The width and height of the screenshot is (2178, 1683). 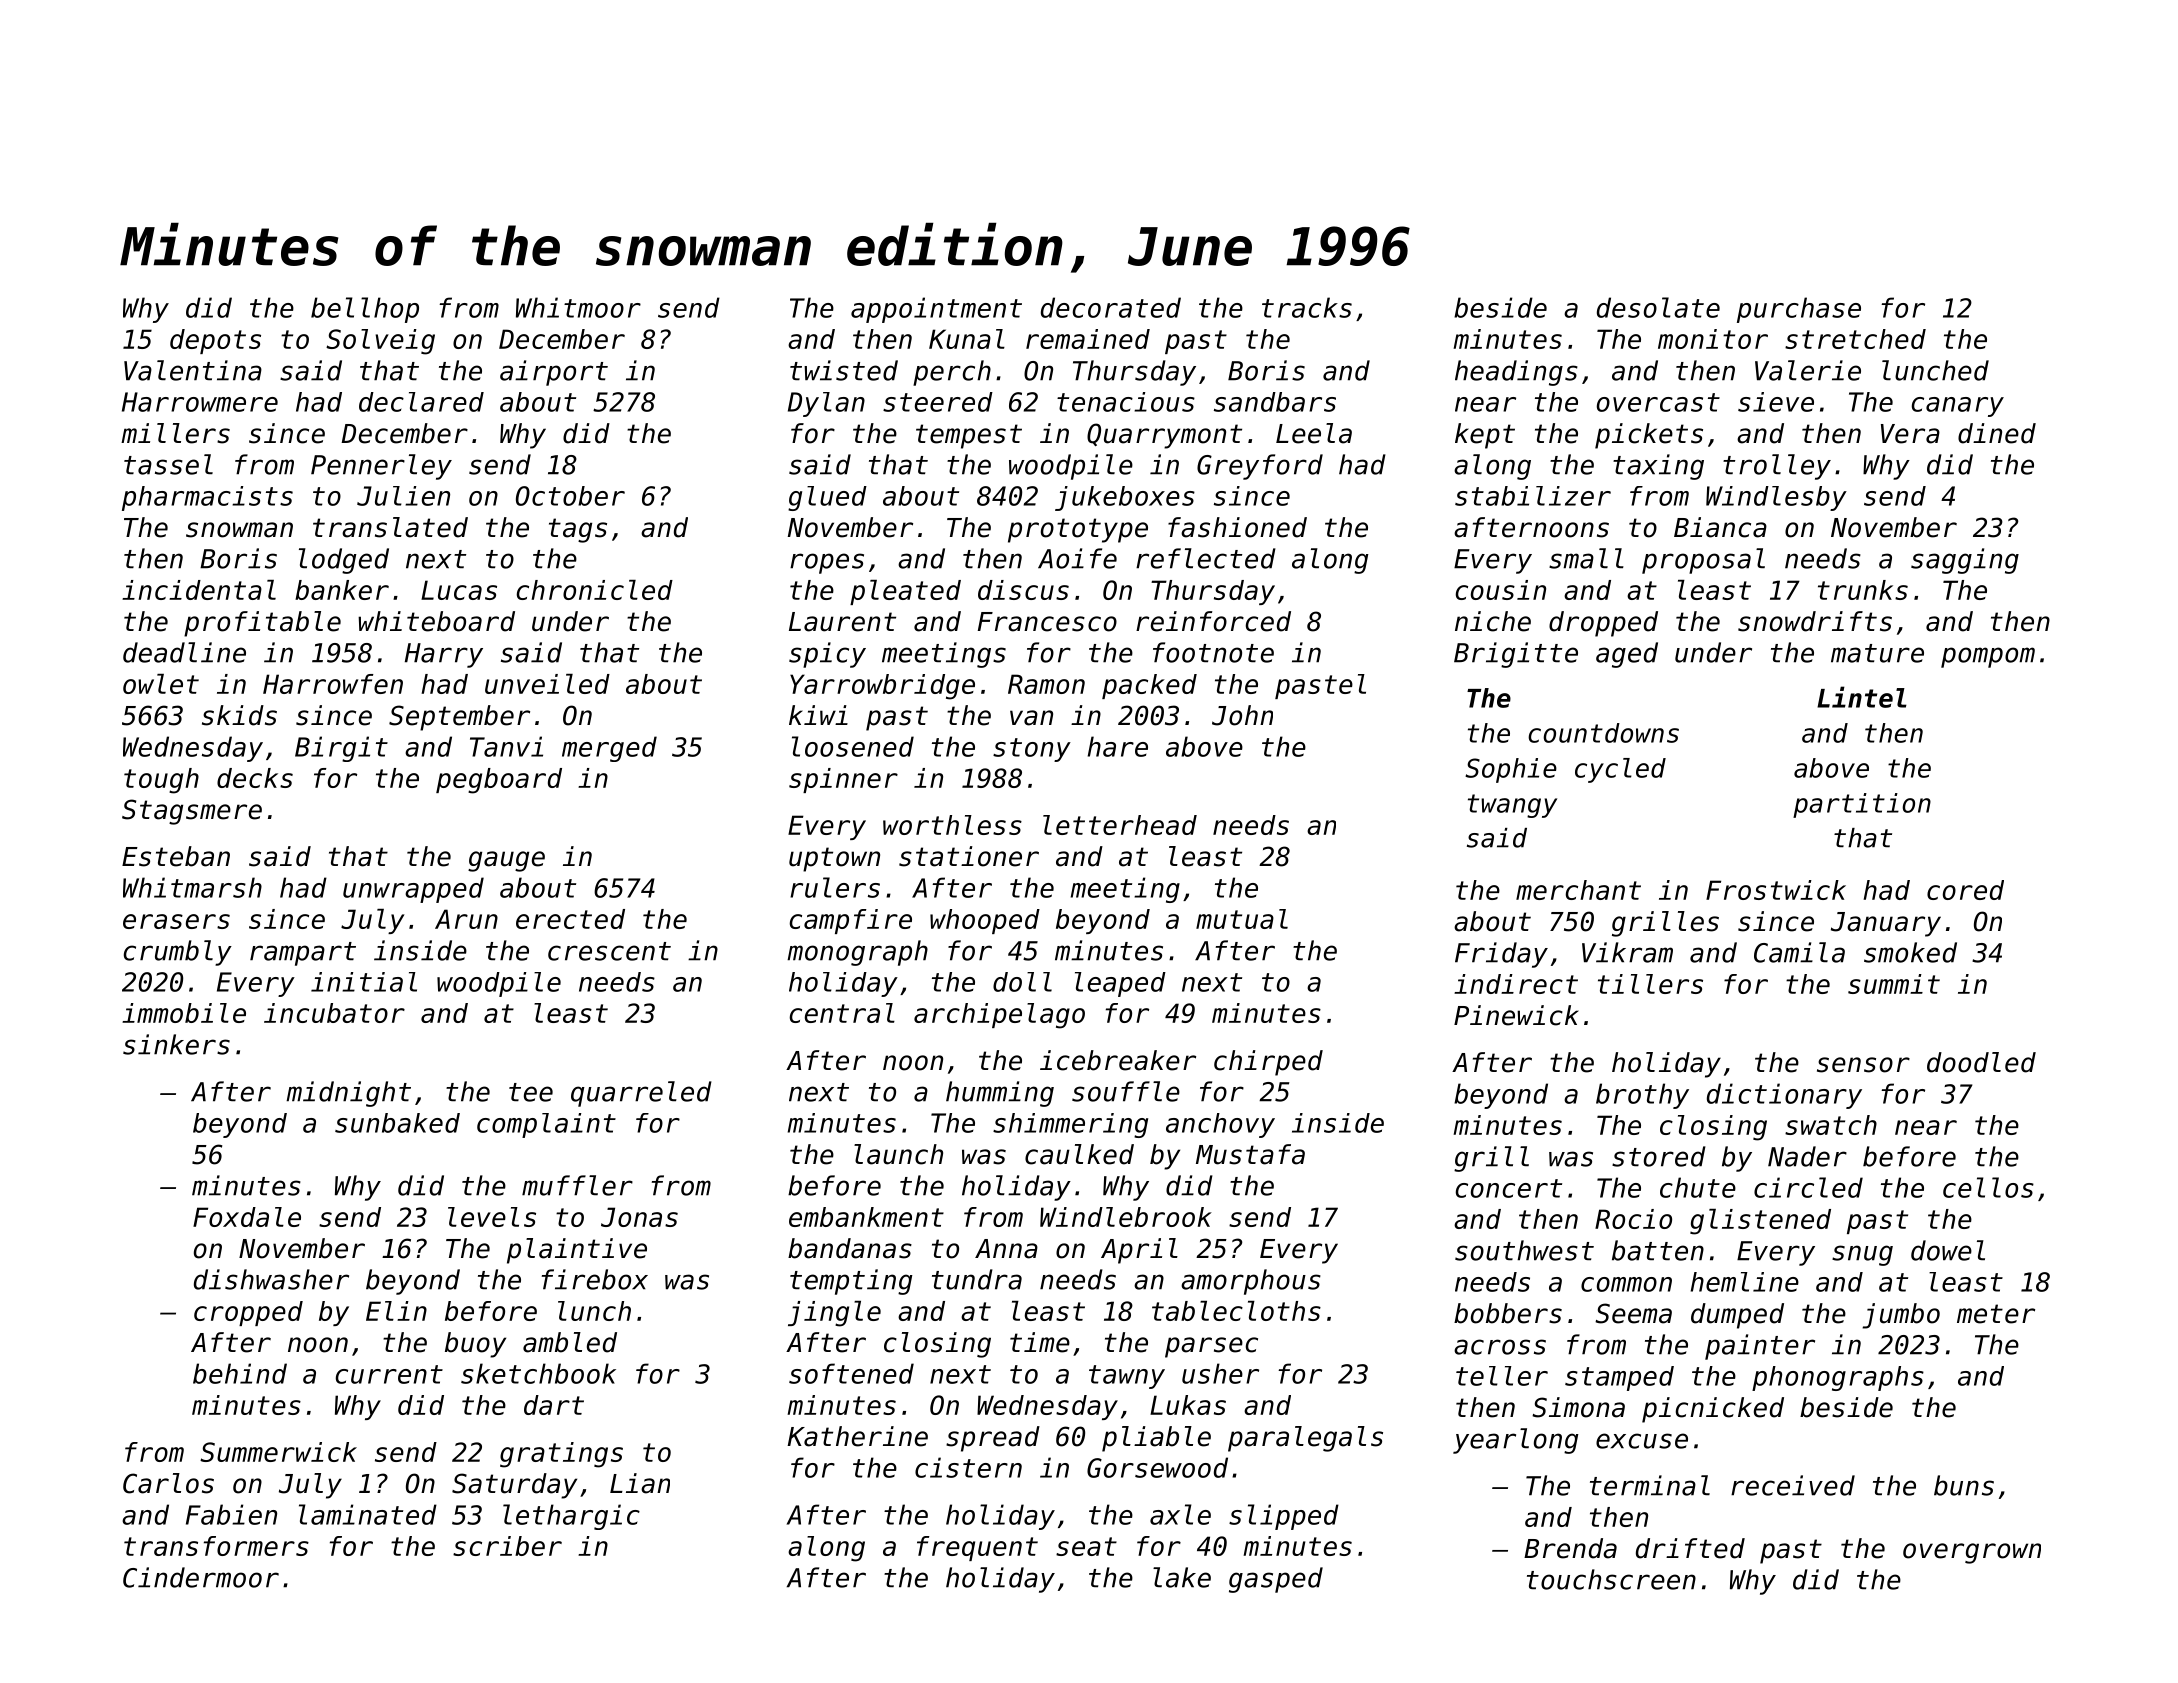 What do you see at coordinates (1799, 952) in the screenshot?
I see `Camila` at bounding box center [1799, 952].
